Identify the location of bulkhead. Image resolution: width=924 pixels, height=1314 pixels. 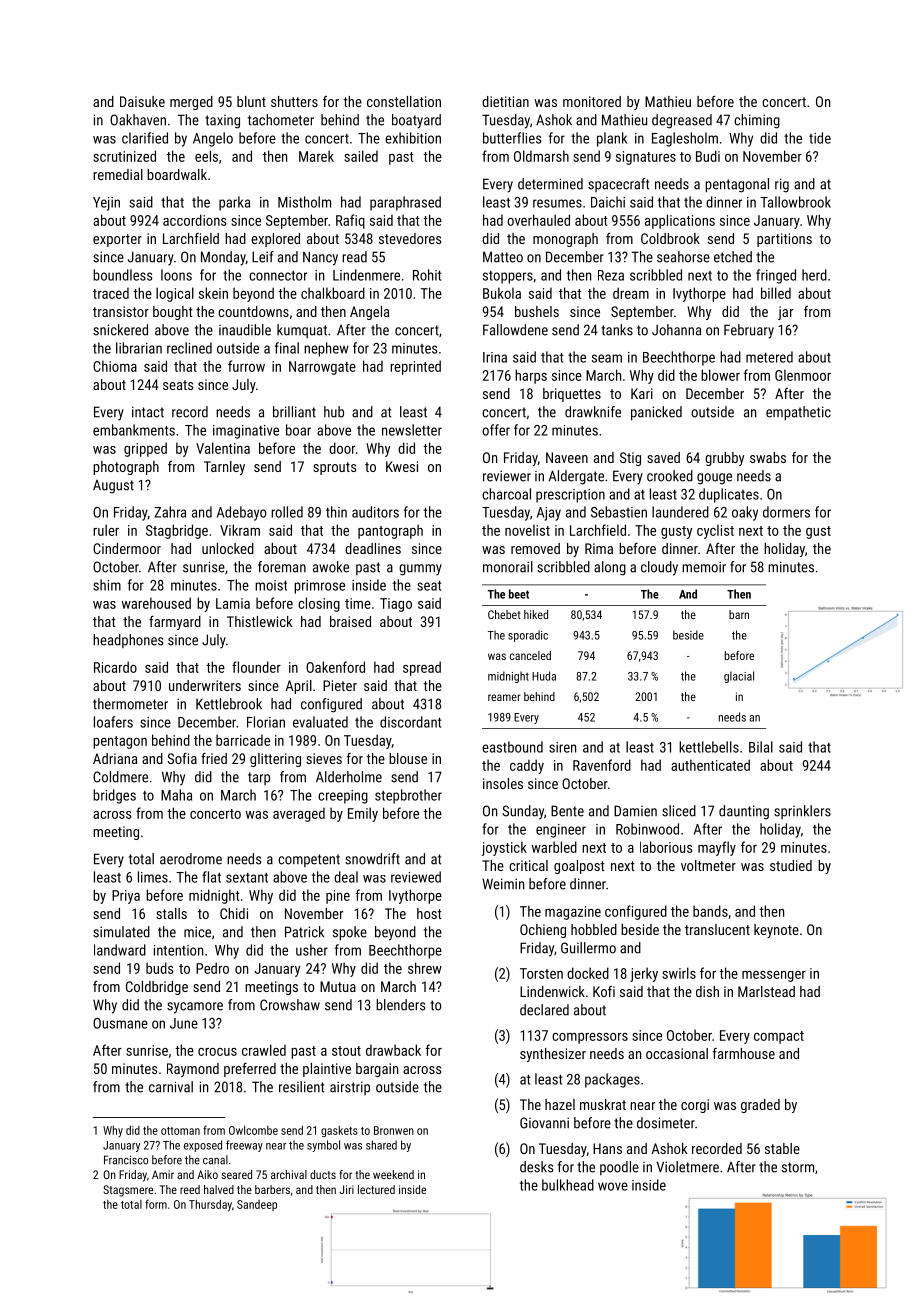
(568, 1185).
